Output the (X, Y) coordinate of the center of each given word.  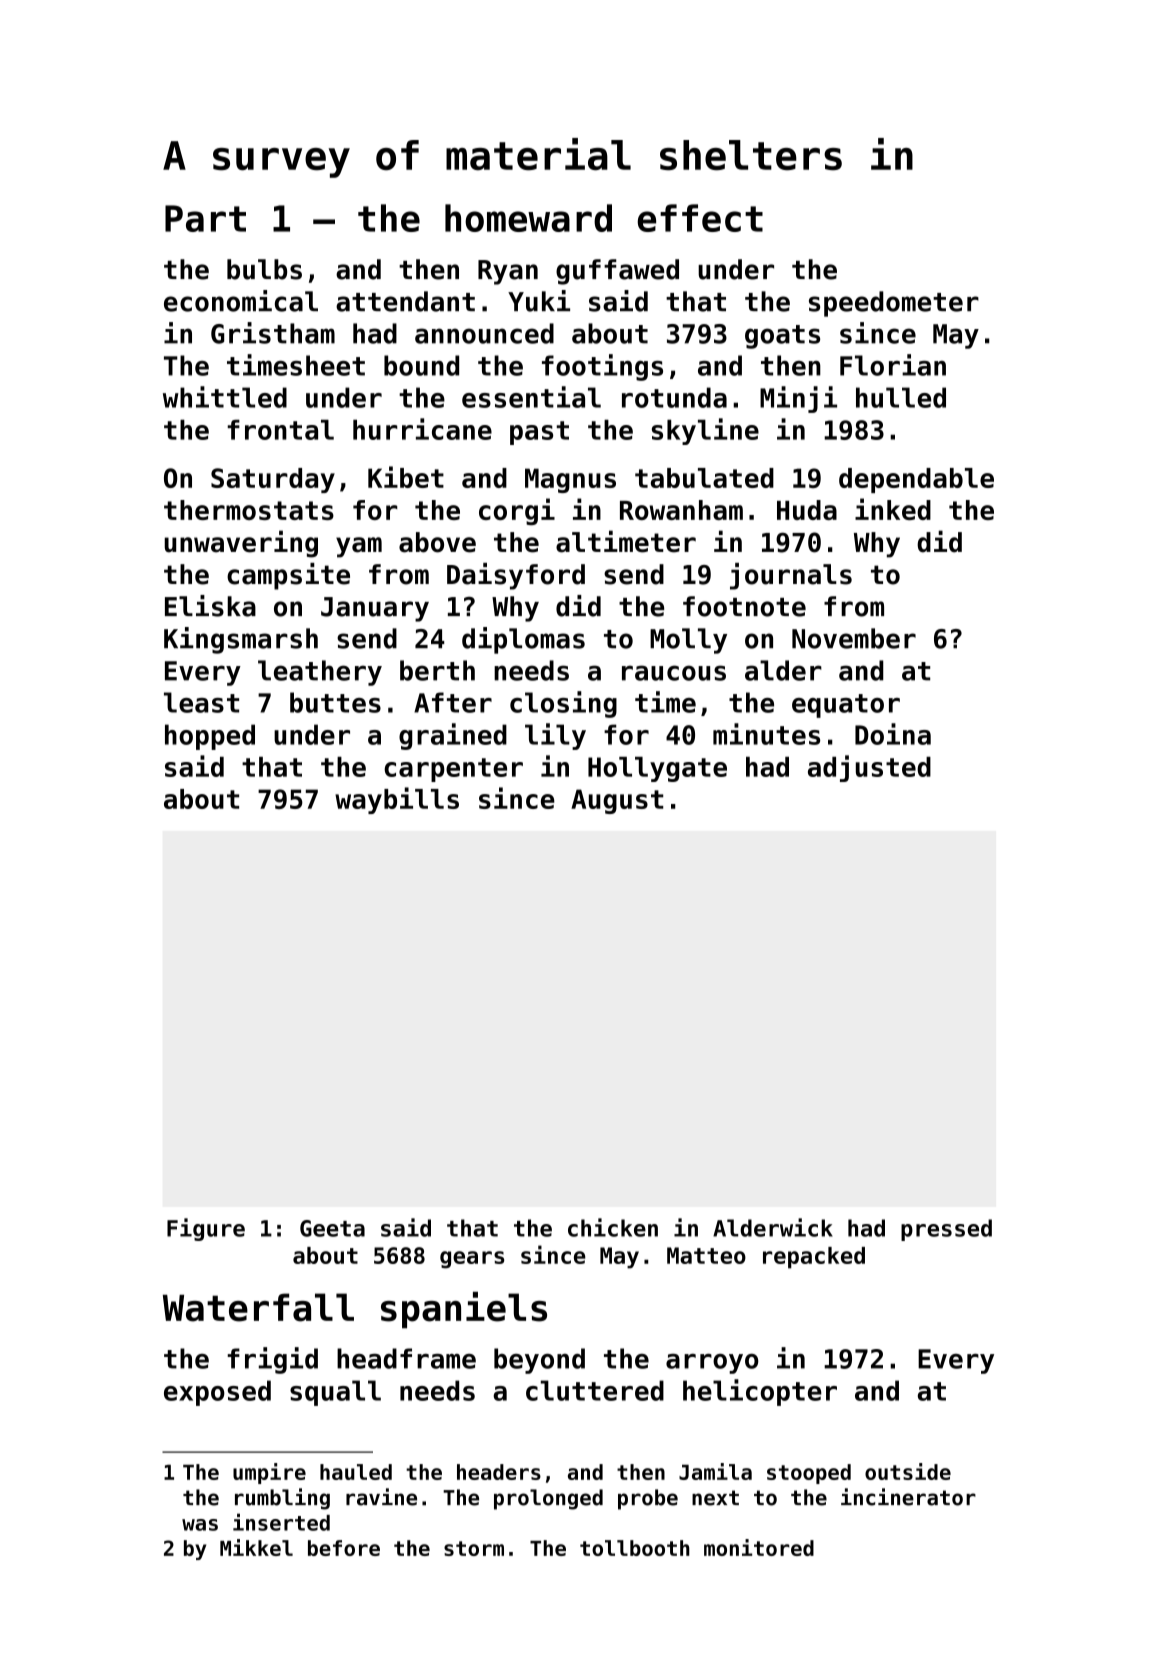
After (453, 702)
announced (484, 333)
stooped (809, 1474)
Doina (893, 734)
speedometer (894, 304)
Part (205, 218)
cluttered (595, 1390)
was (200, 1525)
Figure (206, 1229)
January (375, 609)
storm (474, 1548)
